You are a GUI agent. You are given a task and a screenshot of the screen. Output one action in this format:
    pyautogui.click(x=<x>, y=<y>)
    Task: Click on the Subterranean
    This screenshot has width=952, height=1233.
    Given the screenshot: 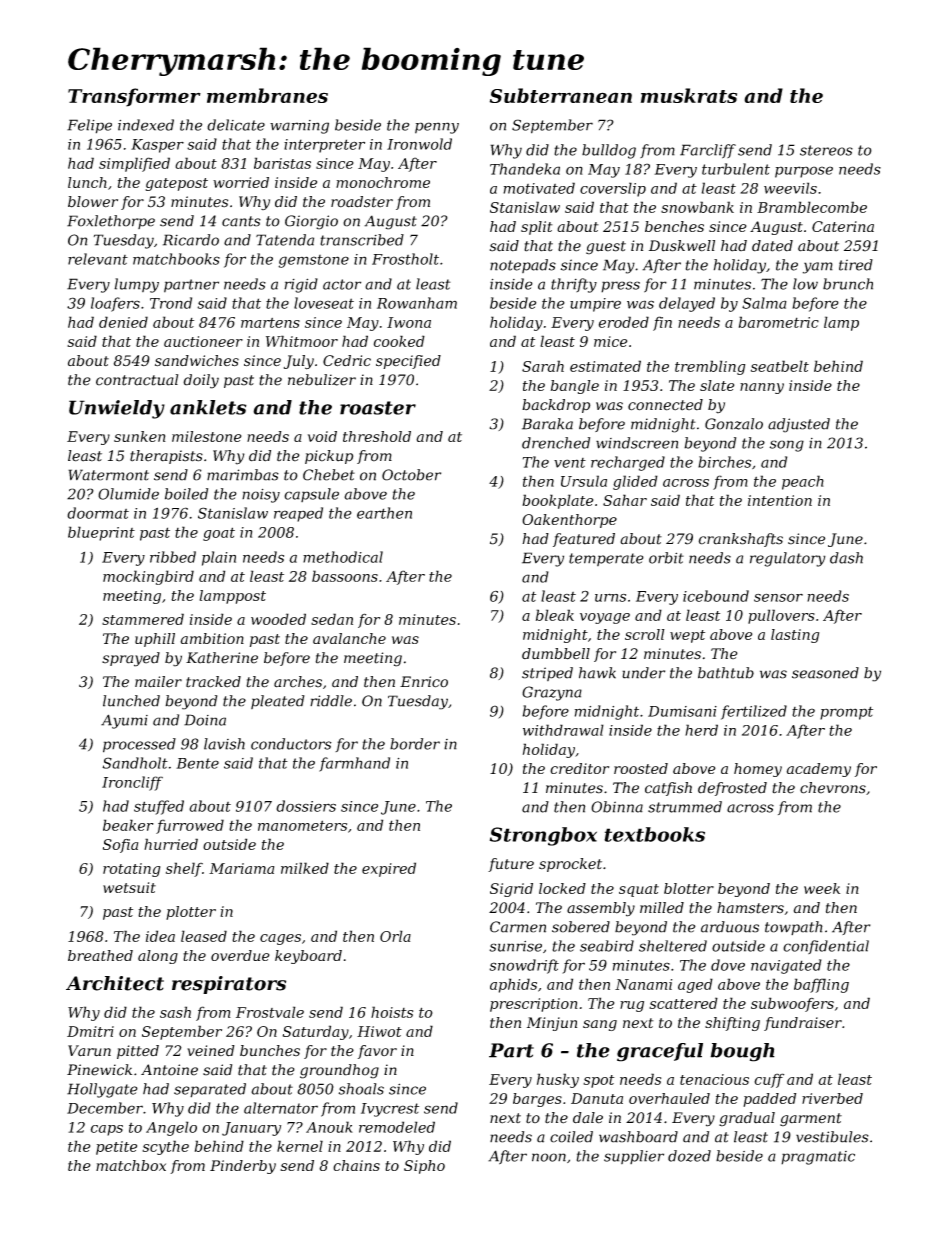 What is the action you would take?
    pyautogui.click(x=561, y=95)
